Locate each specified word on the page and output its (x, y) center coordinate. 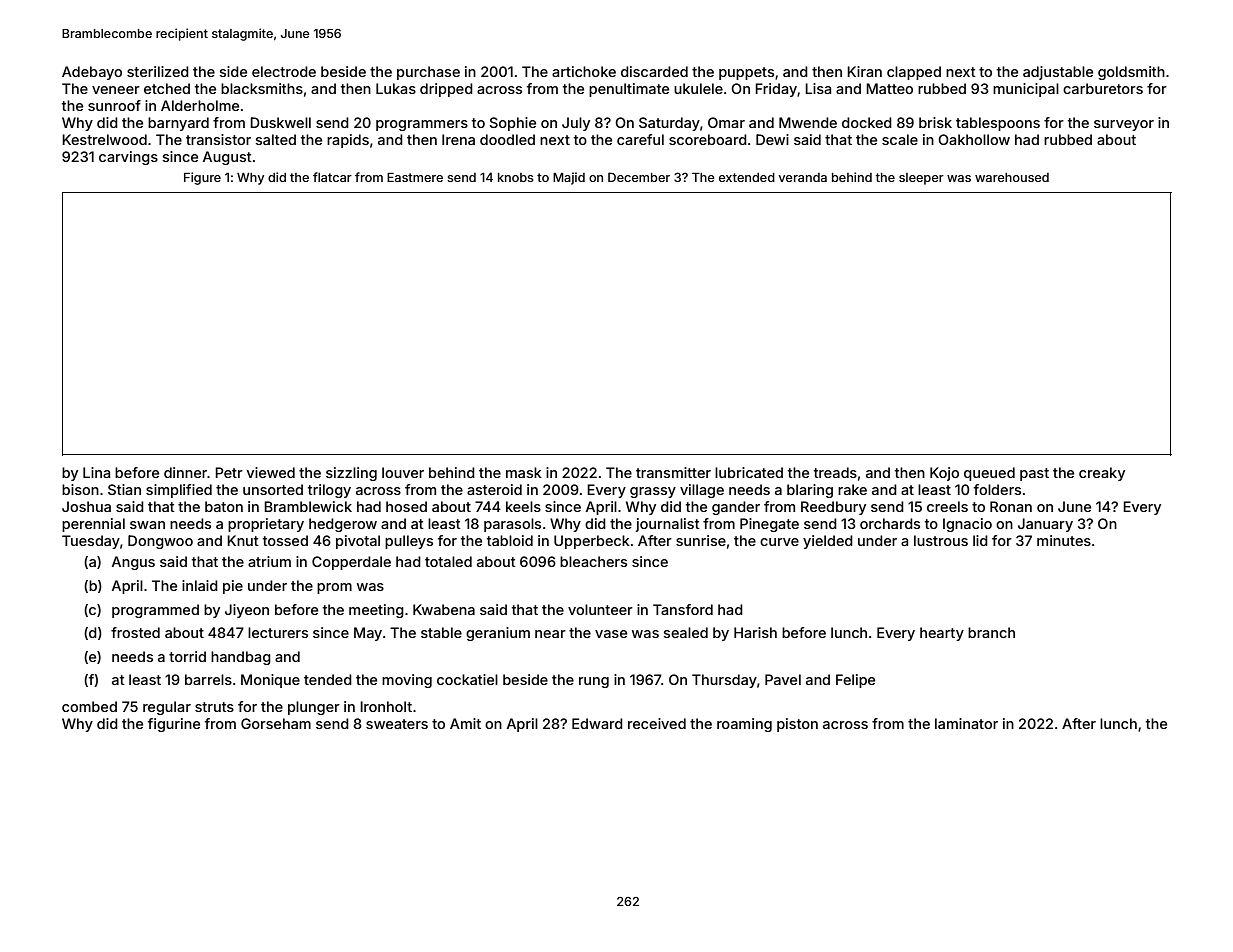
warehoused (1012, 177)
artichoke (584, 71)
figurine (174, 725)
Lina (96, 472)
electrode (284, 71)
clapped (914, 73)
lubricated (749, 472)
